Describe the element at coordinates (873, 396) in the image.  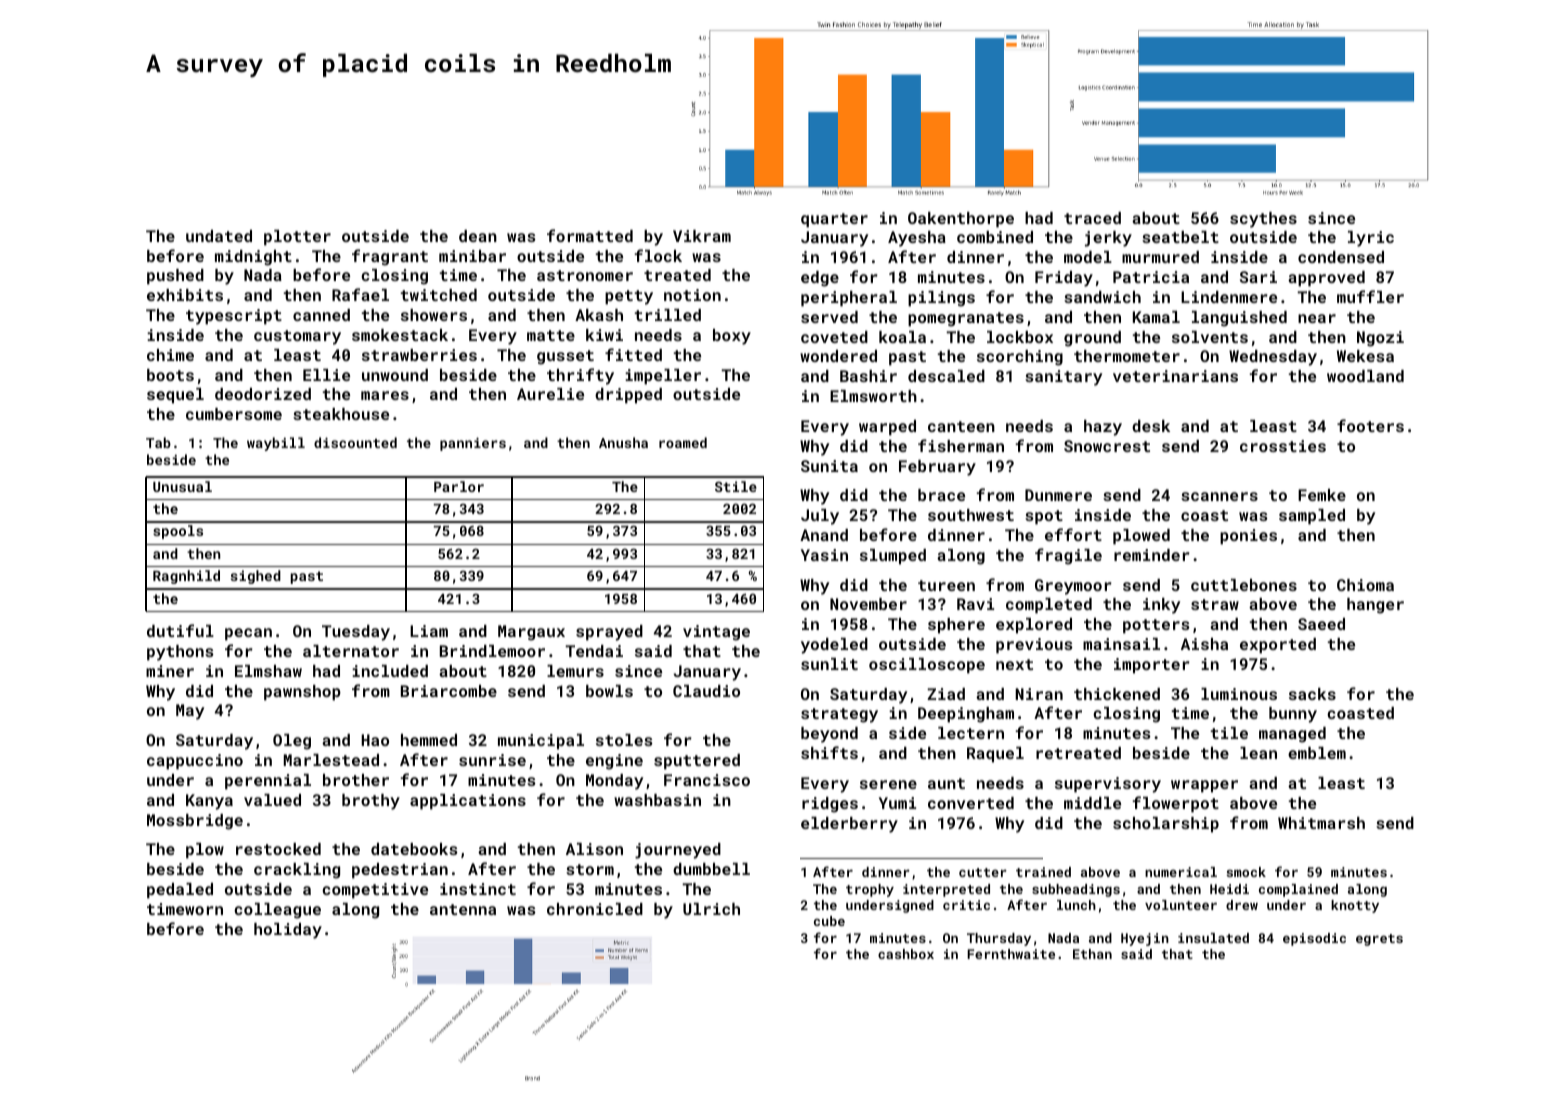
I see `Elmsworth` at that location.
